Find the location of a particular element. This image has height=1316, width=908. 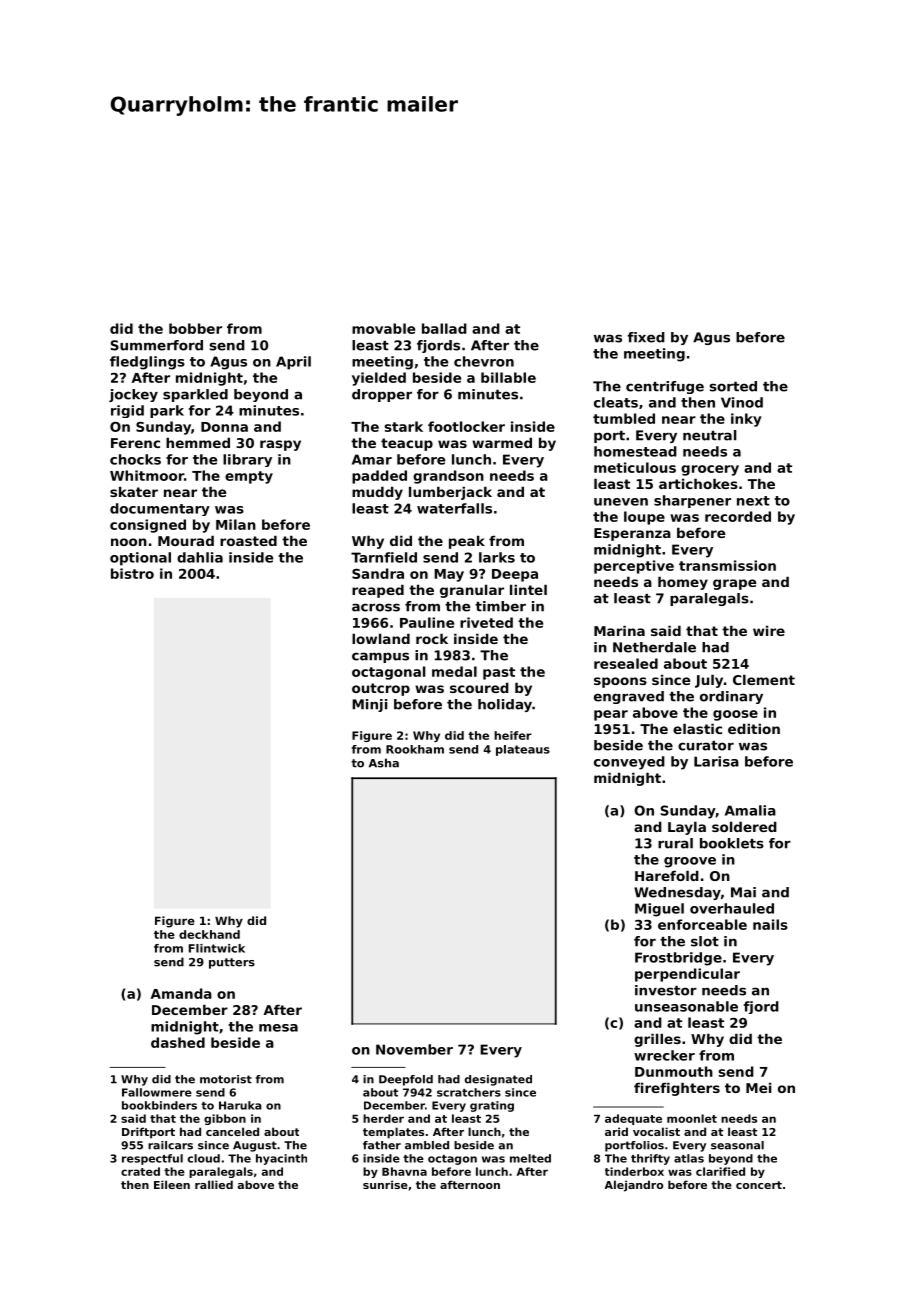

deckhand is located at coordinates (209, 934).
